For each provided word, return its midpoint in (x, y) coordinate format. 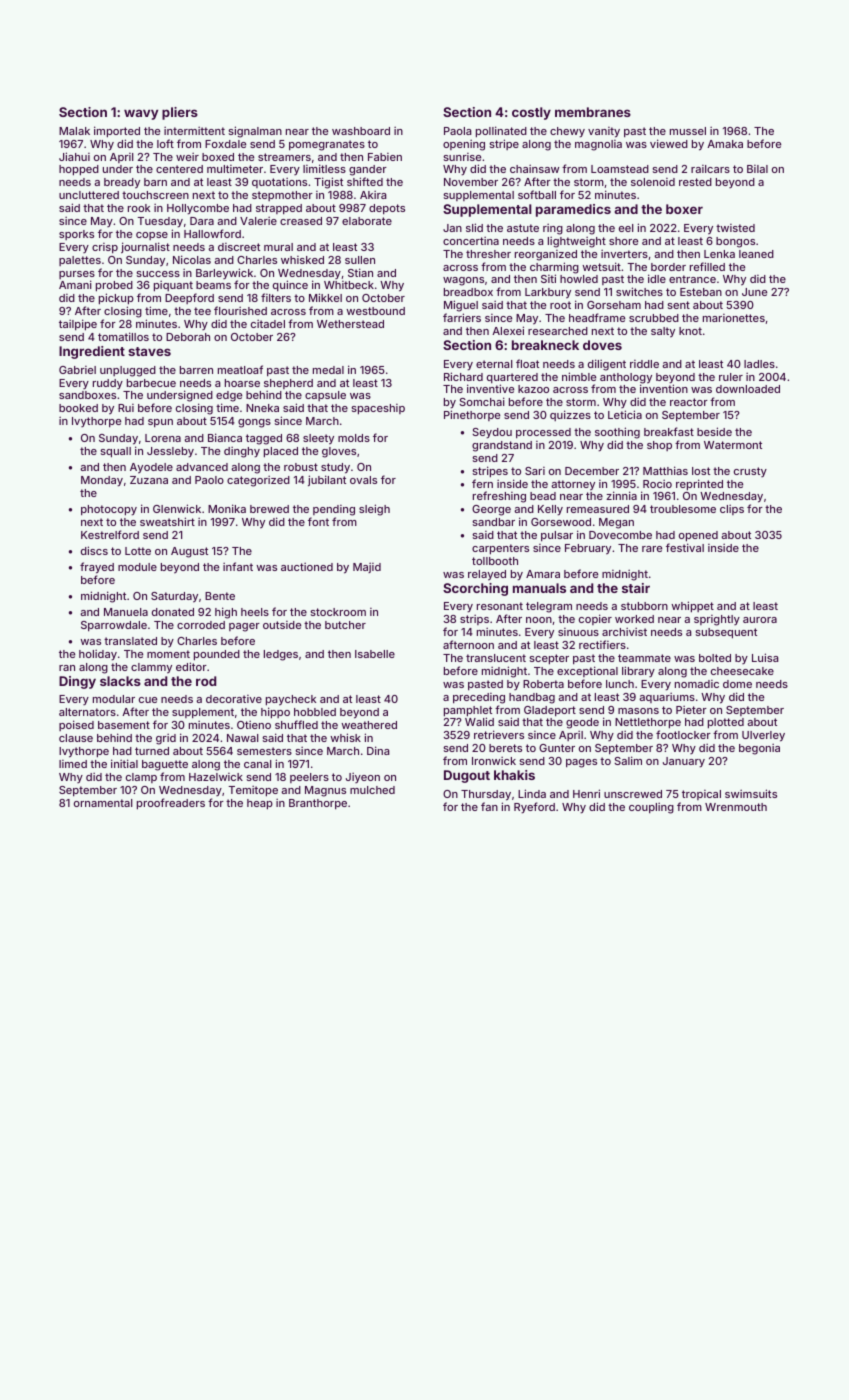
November (471, 182)
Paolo (209, 480)
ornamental (103, 803)
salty (663, 332)
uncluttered (89, 195)
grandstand (502, 446)
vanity (604, 132)
